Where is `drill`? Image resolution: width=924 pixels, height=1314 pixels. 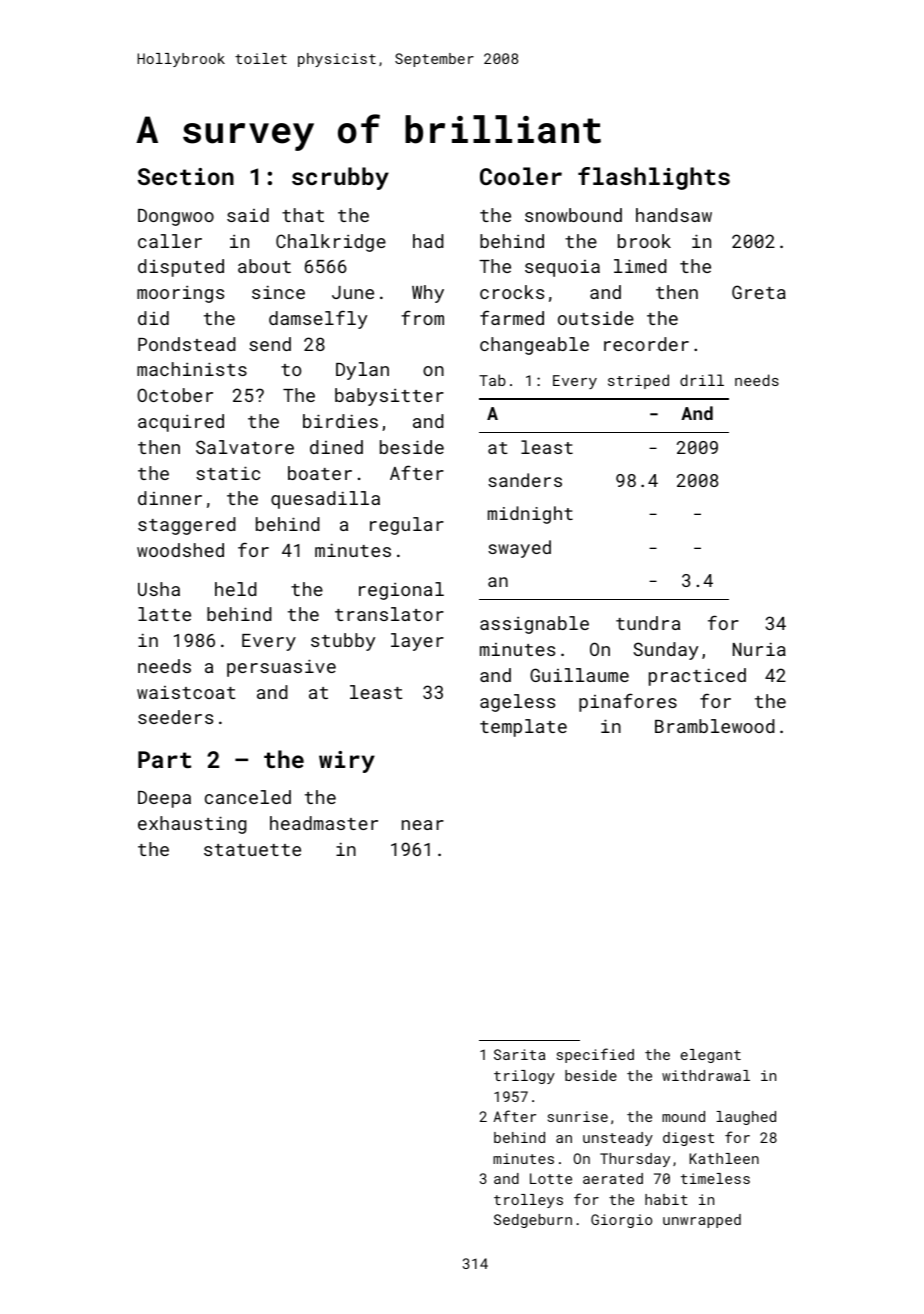
drill is located at coordinates (702, 380).
